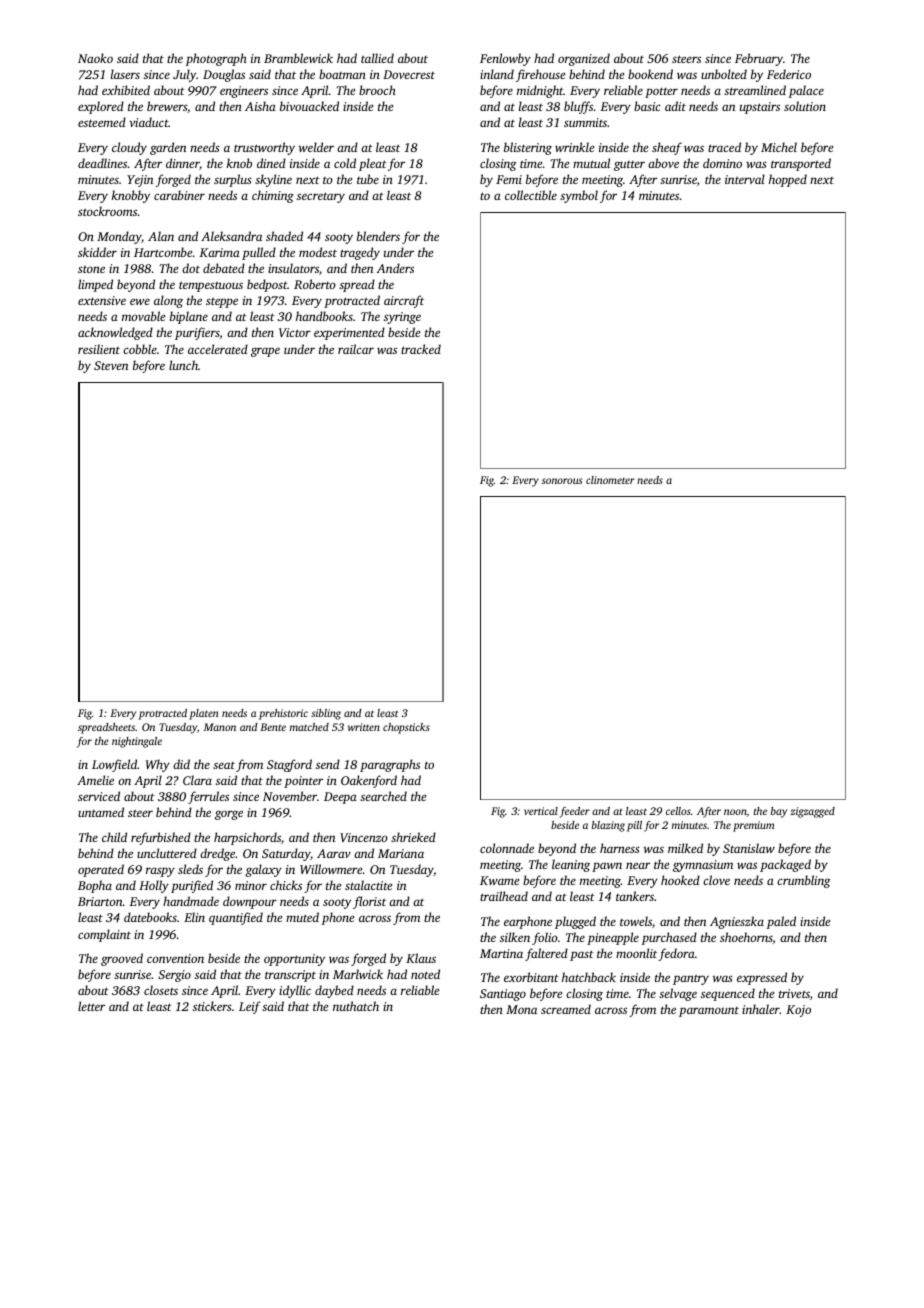  I want to click on letter, so click(91, 1006).
